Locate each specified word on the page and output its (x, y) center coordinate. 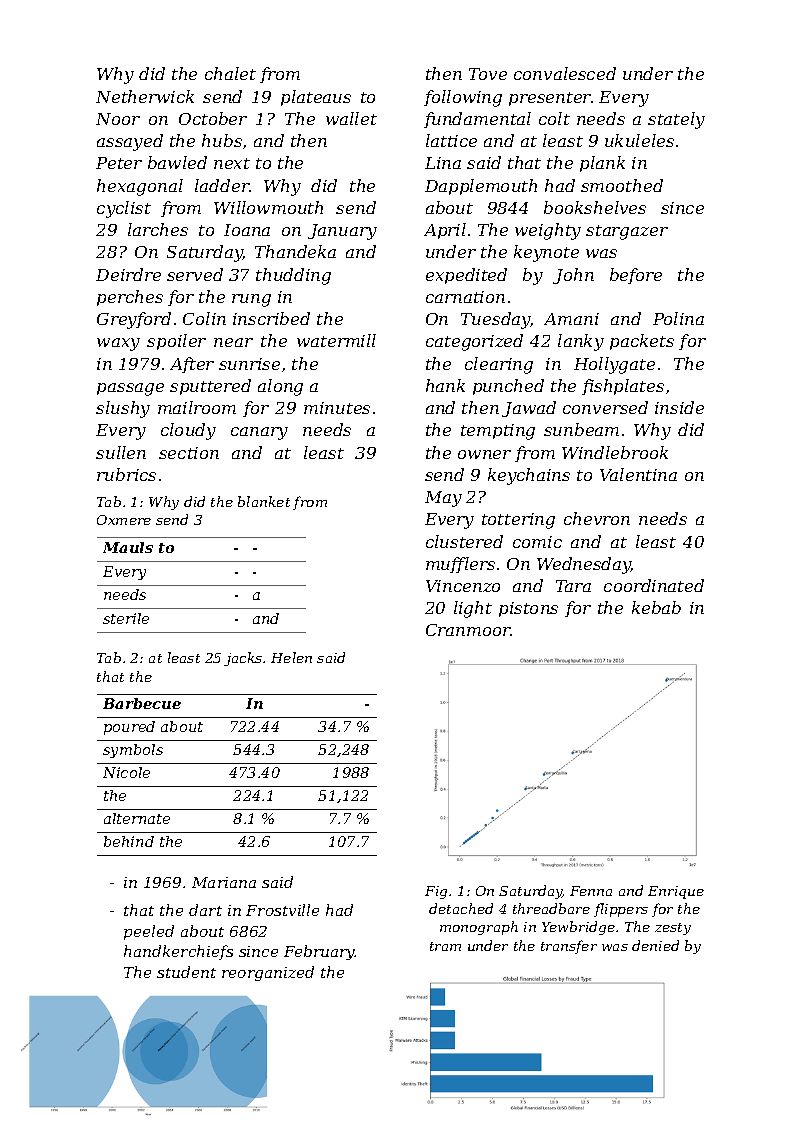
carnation (465, 297)
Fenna (591, 891)
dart (205, 910)
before (636, 276)
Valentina (638, 474)
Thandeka (295, 251)
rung (251, 300)
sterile (126, 618)
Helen (291, 657)
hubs (222, 140)
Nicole (126, 772)
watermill (336, 340)
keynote (546, 253)
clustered (464, 541)
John (573, 276)
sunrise (249, 364)
